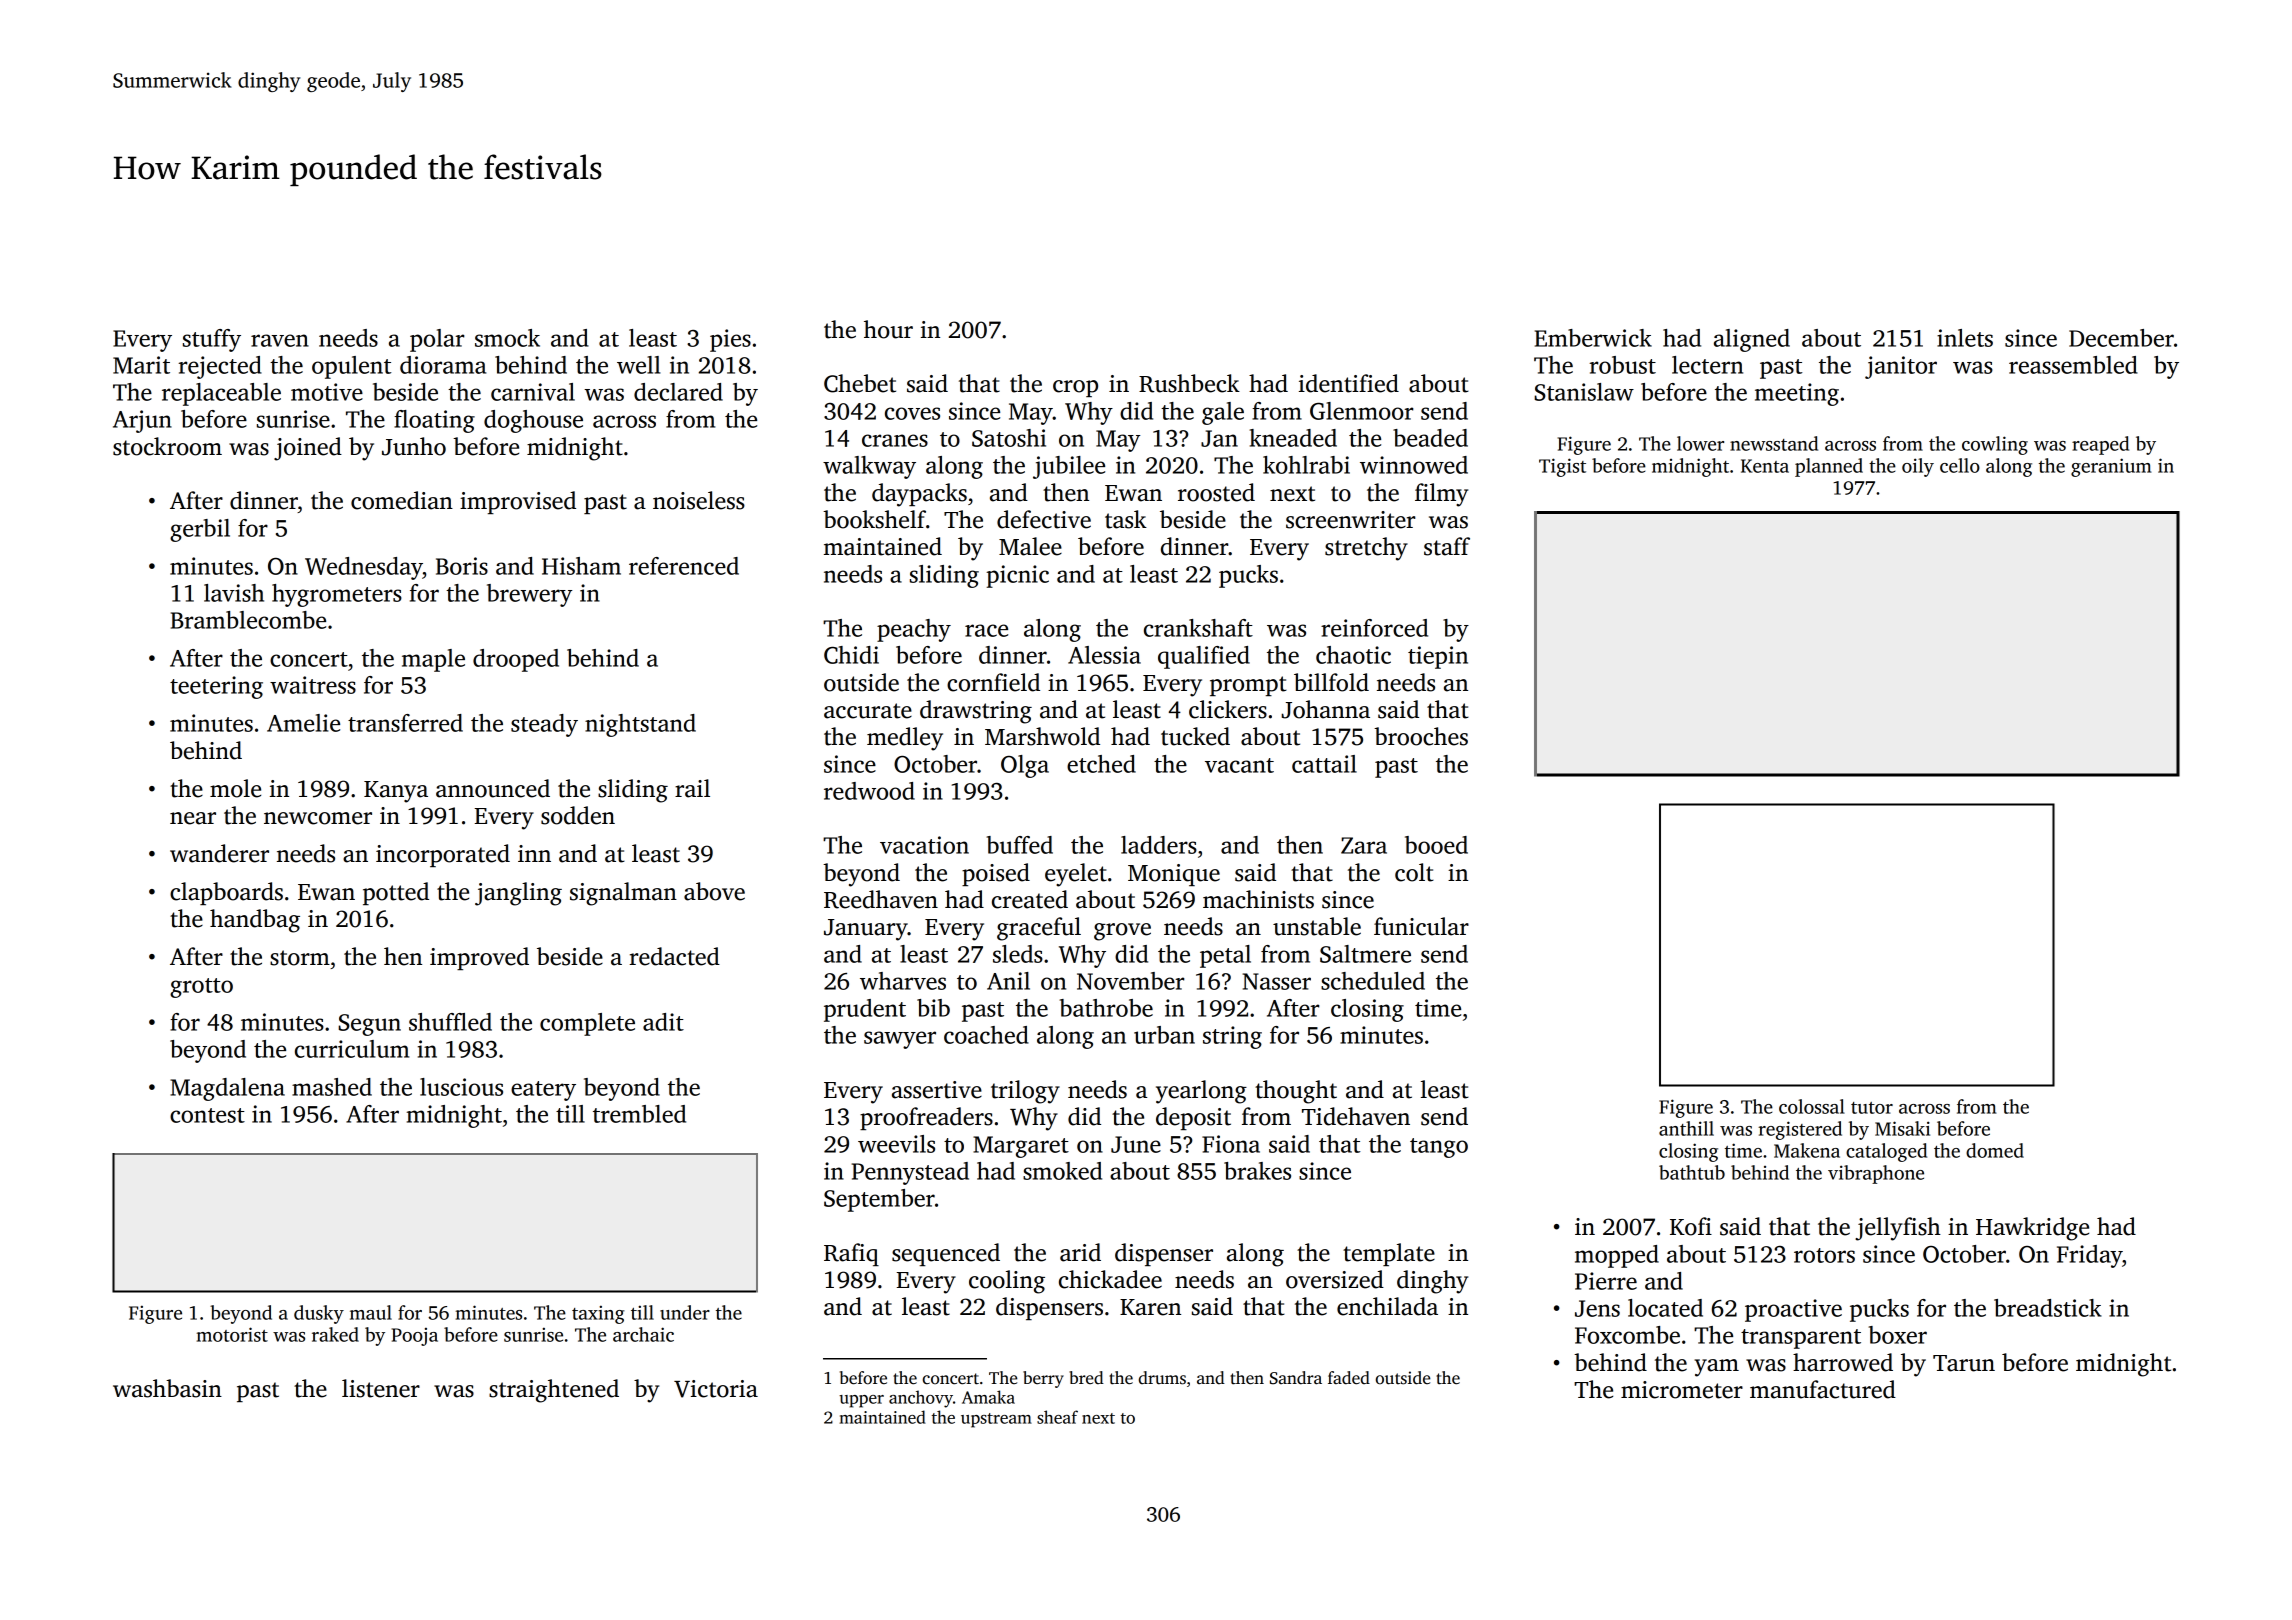 Image resolution: width=2292 pixels, height=1620 pixels. I want to click on washbasin, so click(167, 1388).
